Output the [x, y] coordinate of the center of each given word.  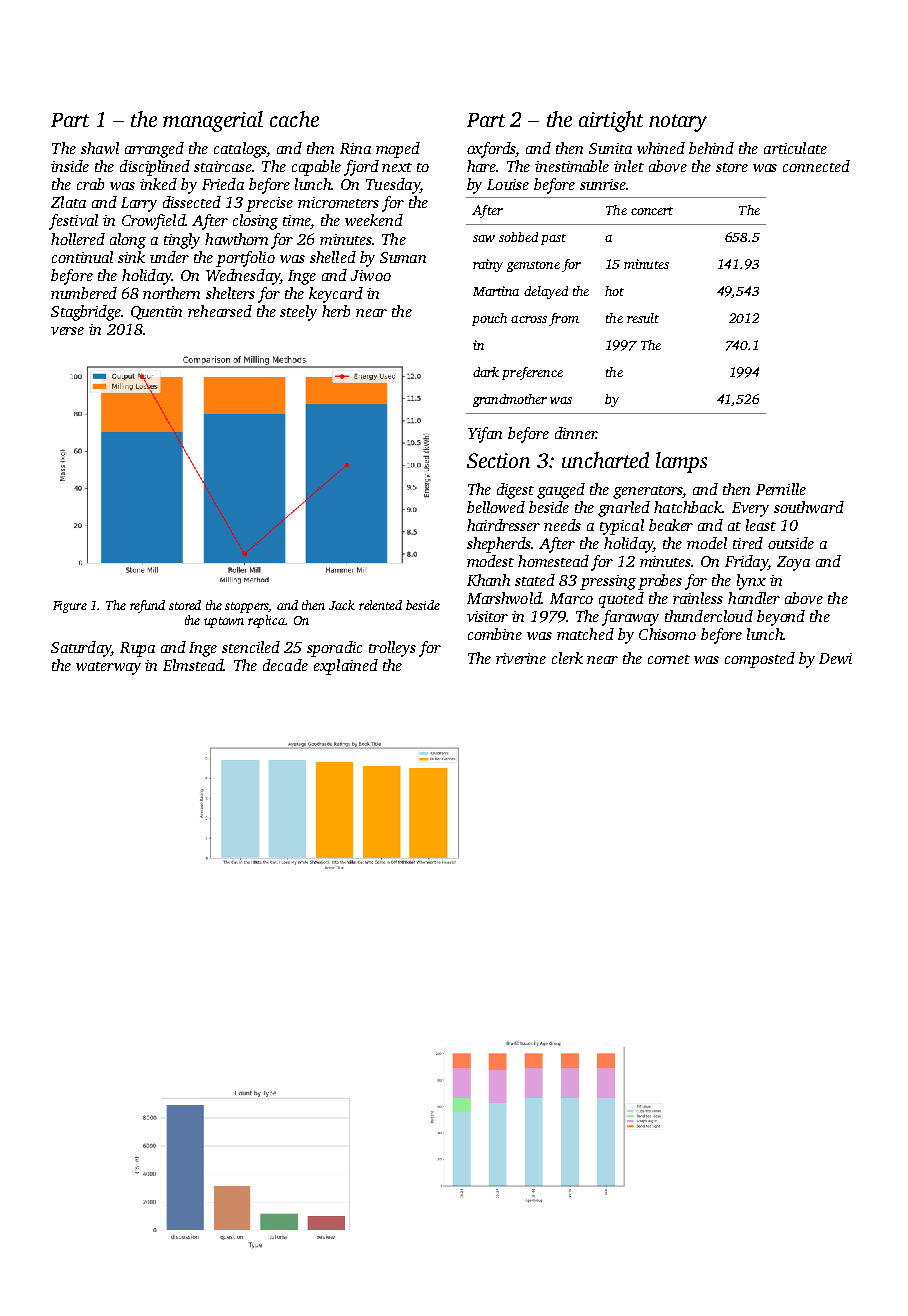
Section [498, 460]
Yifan [485, 435]
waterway [108, 668]
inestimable [572, 166]
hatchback [688, 507]
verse [67, 331]
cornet [669, 659]
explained [346, 667]
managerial [213, 121]
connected [816, 166]
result [643, 318]
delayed [546, 292]
